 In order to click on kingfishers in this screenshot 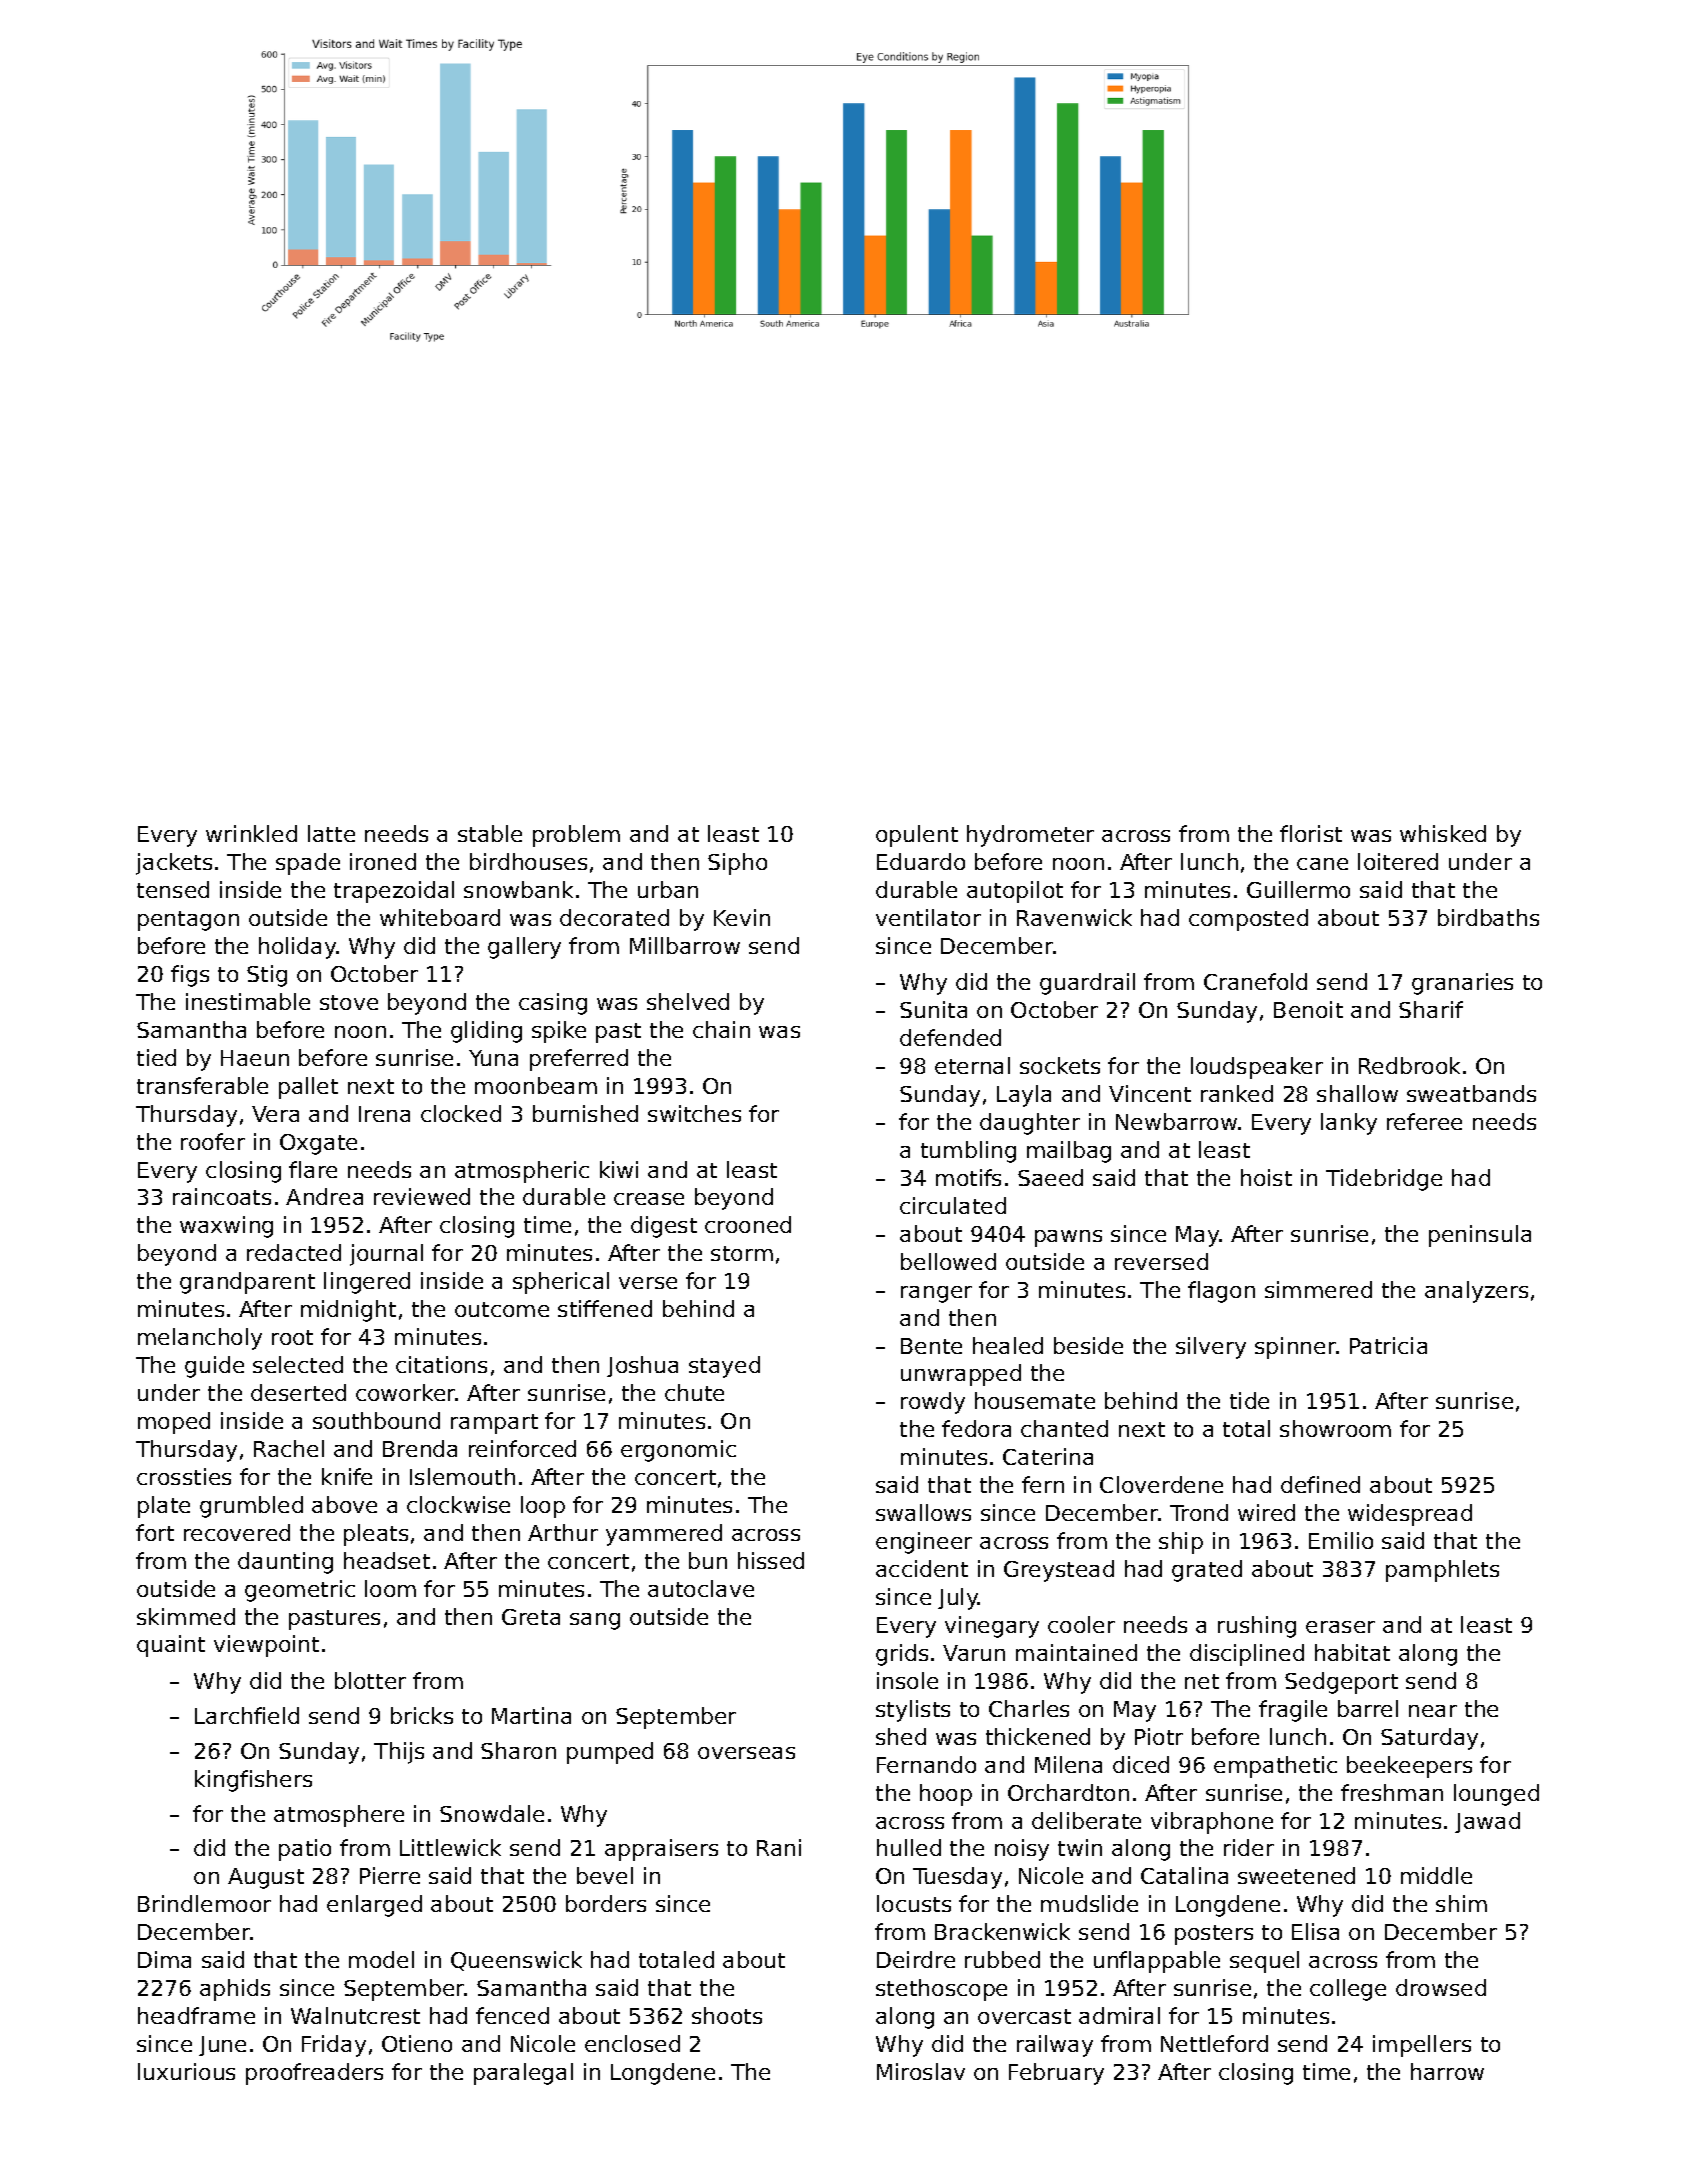, I will do `click(253, 1781)`.
